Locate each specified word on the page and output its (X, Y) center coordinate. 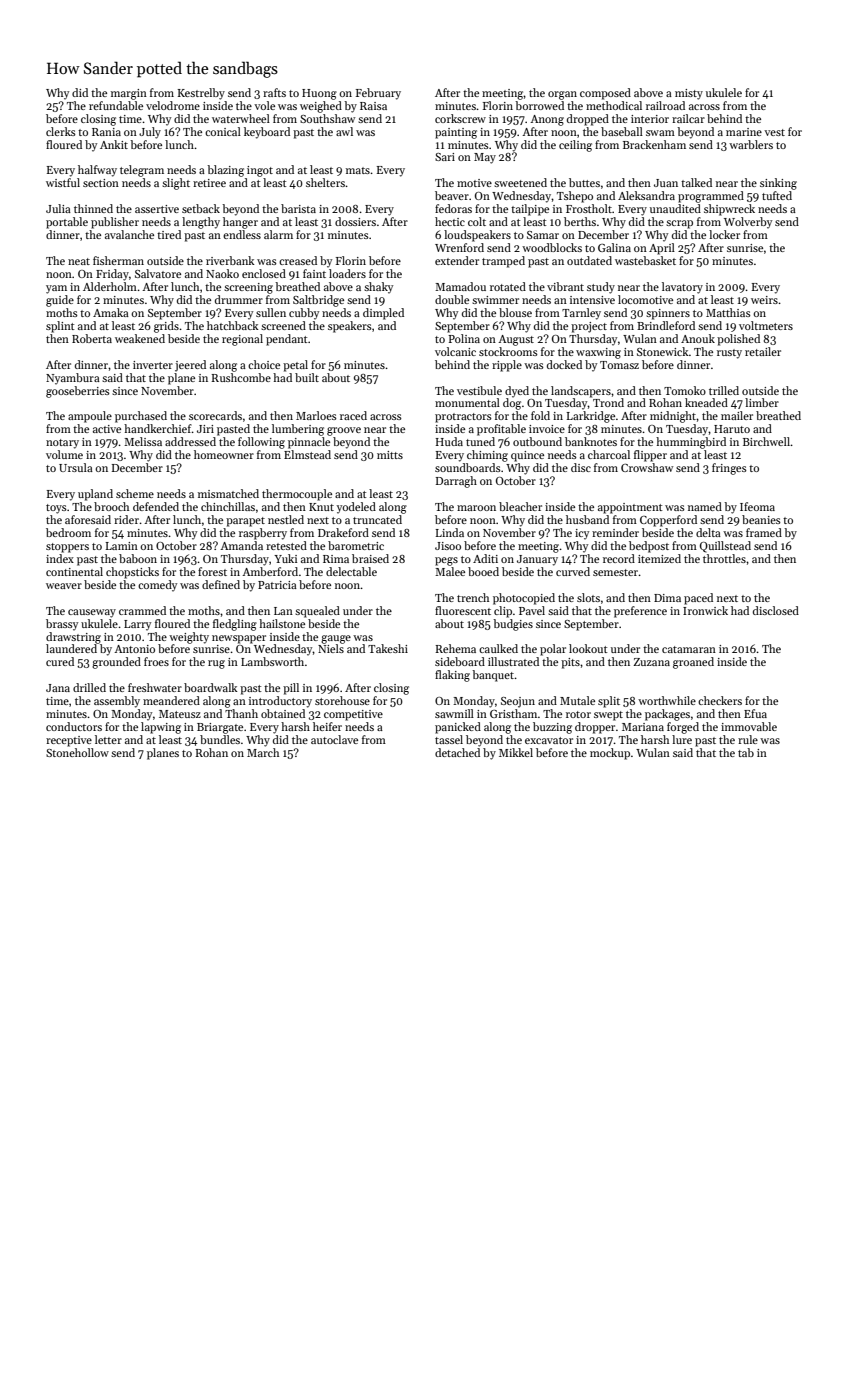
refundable (116, 105)
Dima (667, 598)
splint (60, 327)
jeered (190, 366)
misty (689, 94)
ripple (507, 366)
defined (221, 584)
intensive (592, 300)
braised (370, 558)
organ (562, 95)
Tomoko (685, 390)
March (263, 752)
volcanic (455, 351)
